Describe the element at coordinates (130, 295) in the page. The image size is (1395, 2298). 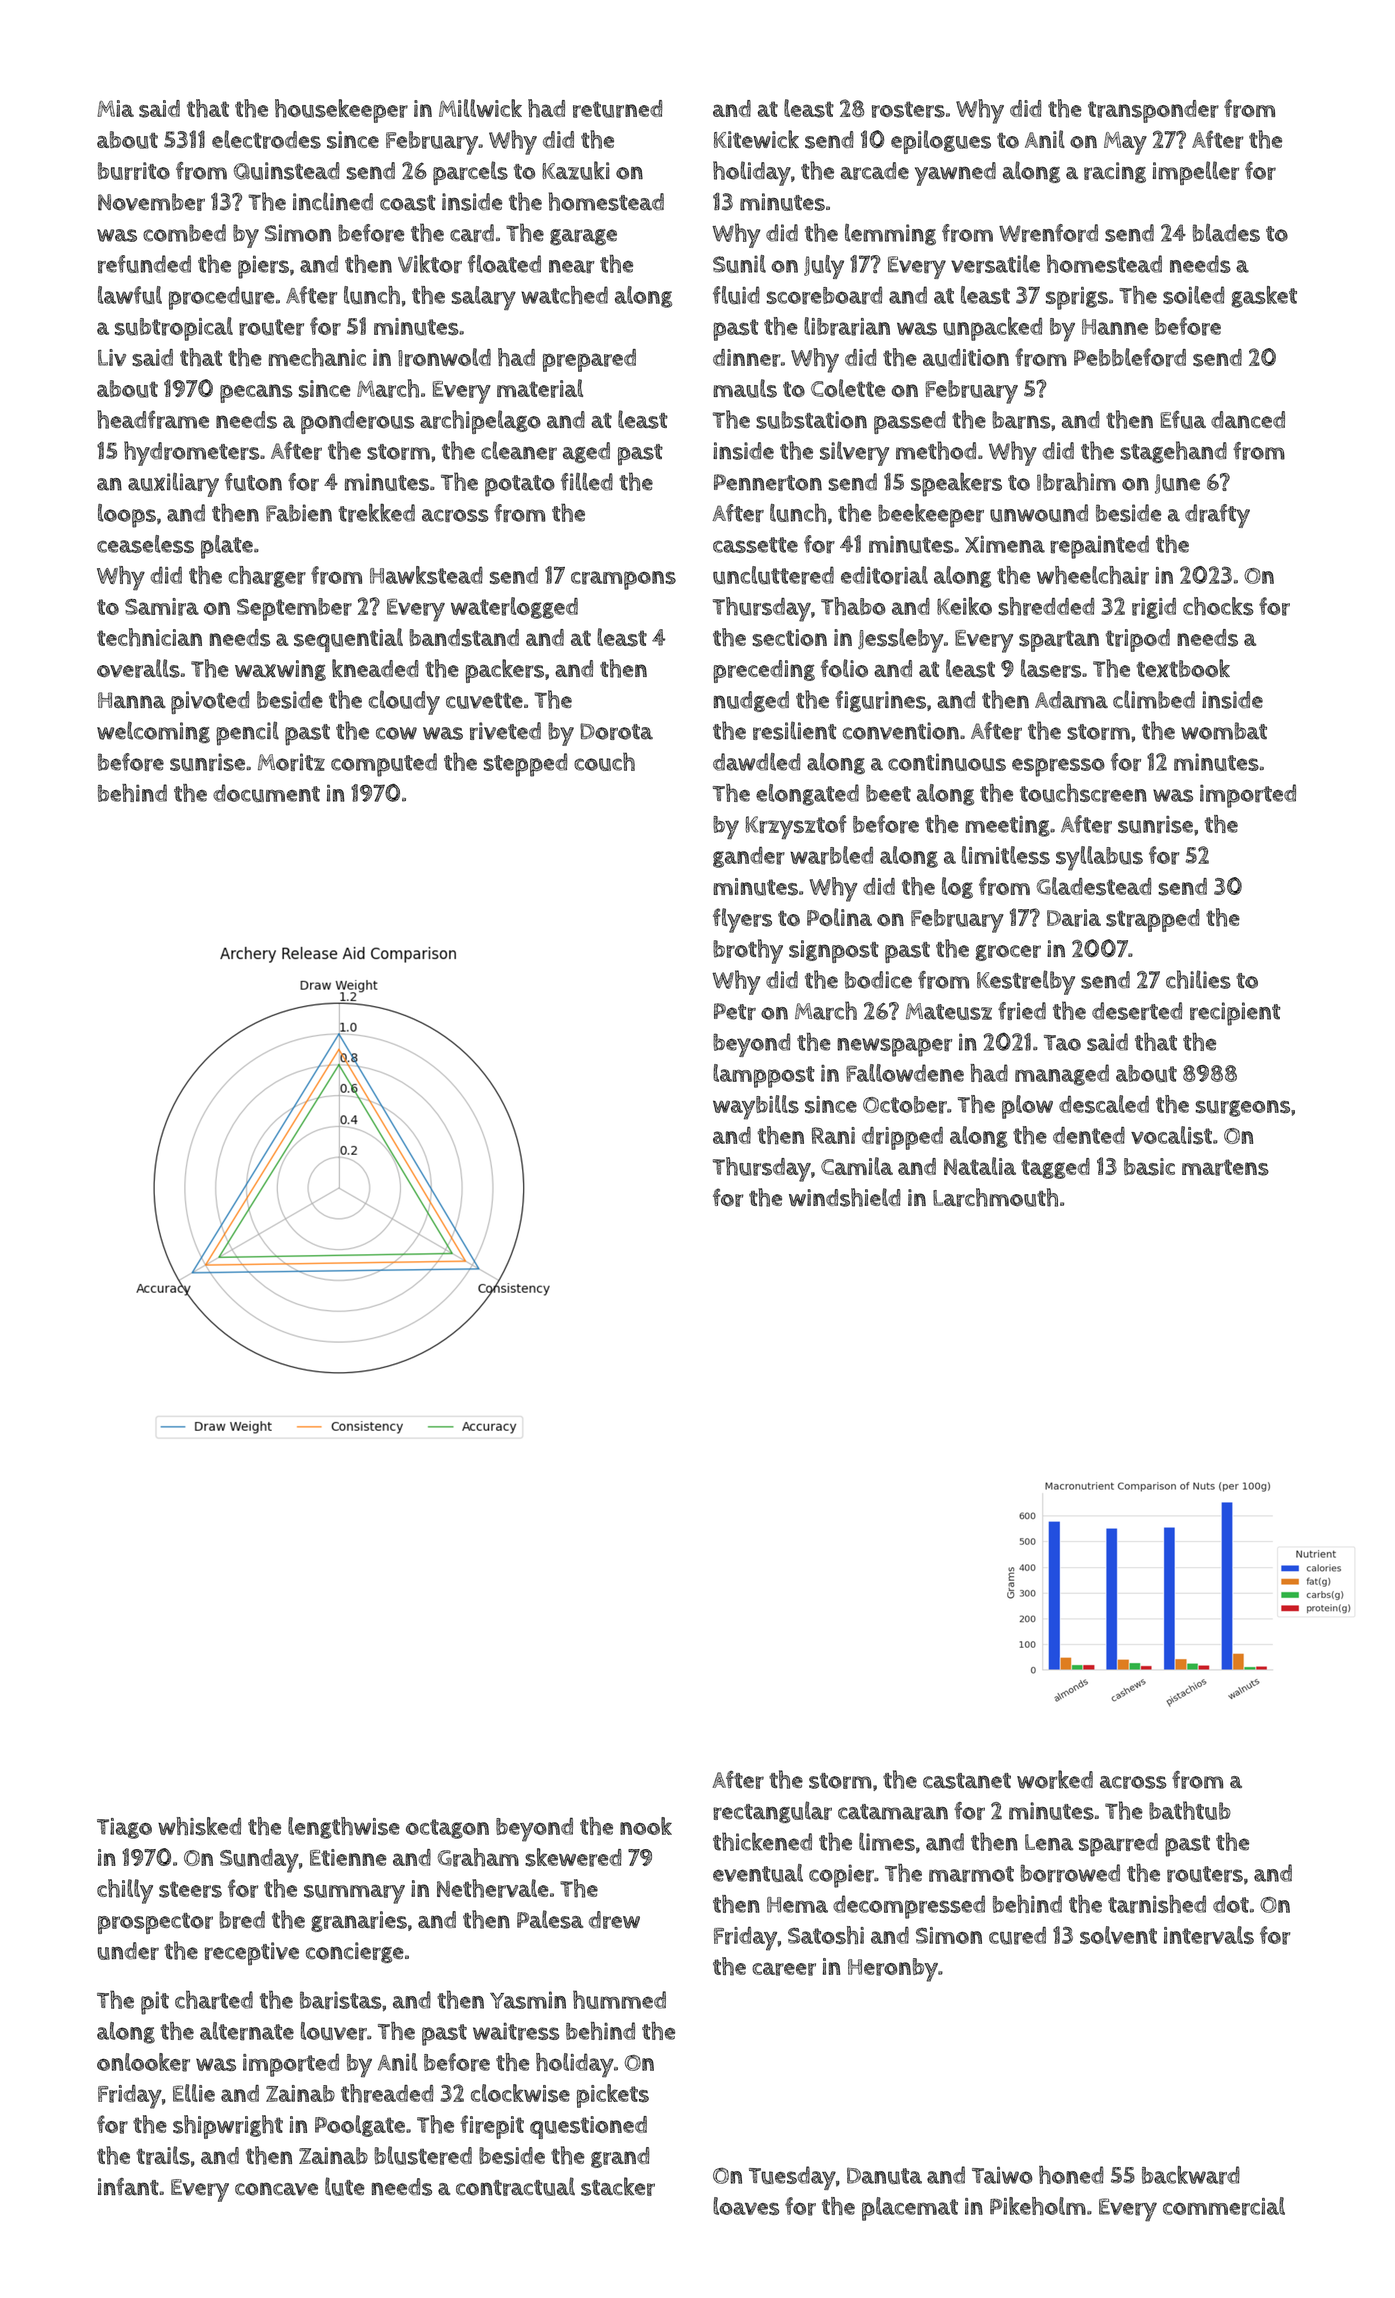
I see `lawful` at that location.
